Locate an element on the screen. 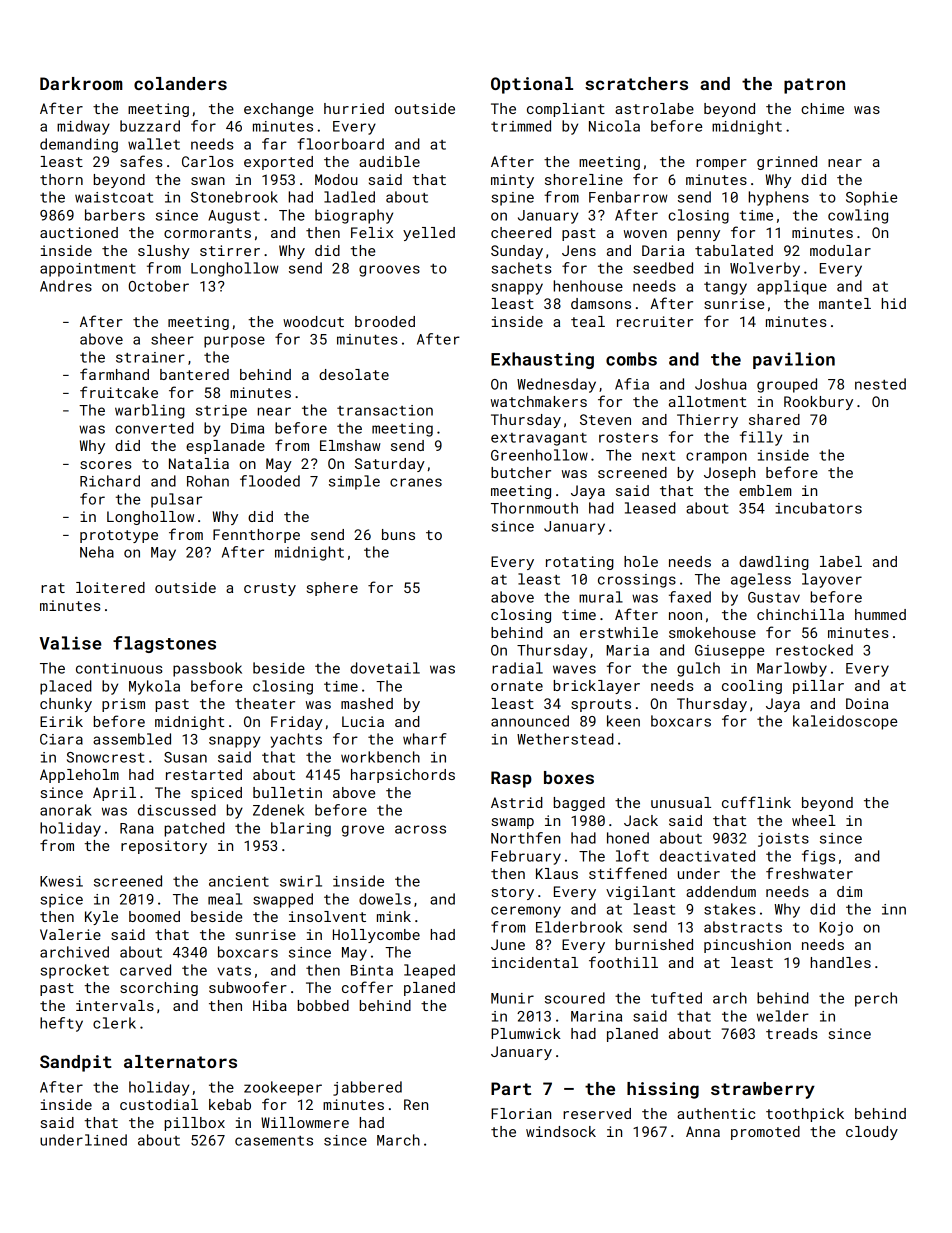 The height and width of the screenshot is (1233, 952). prototype is located at coordinates (119, 536).
